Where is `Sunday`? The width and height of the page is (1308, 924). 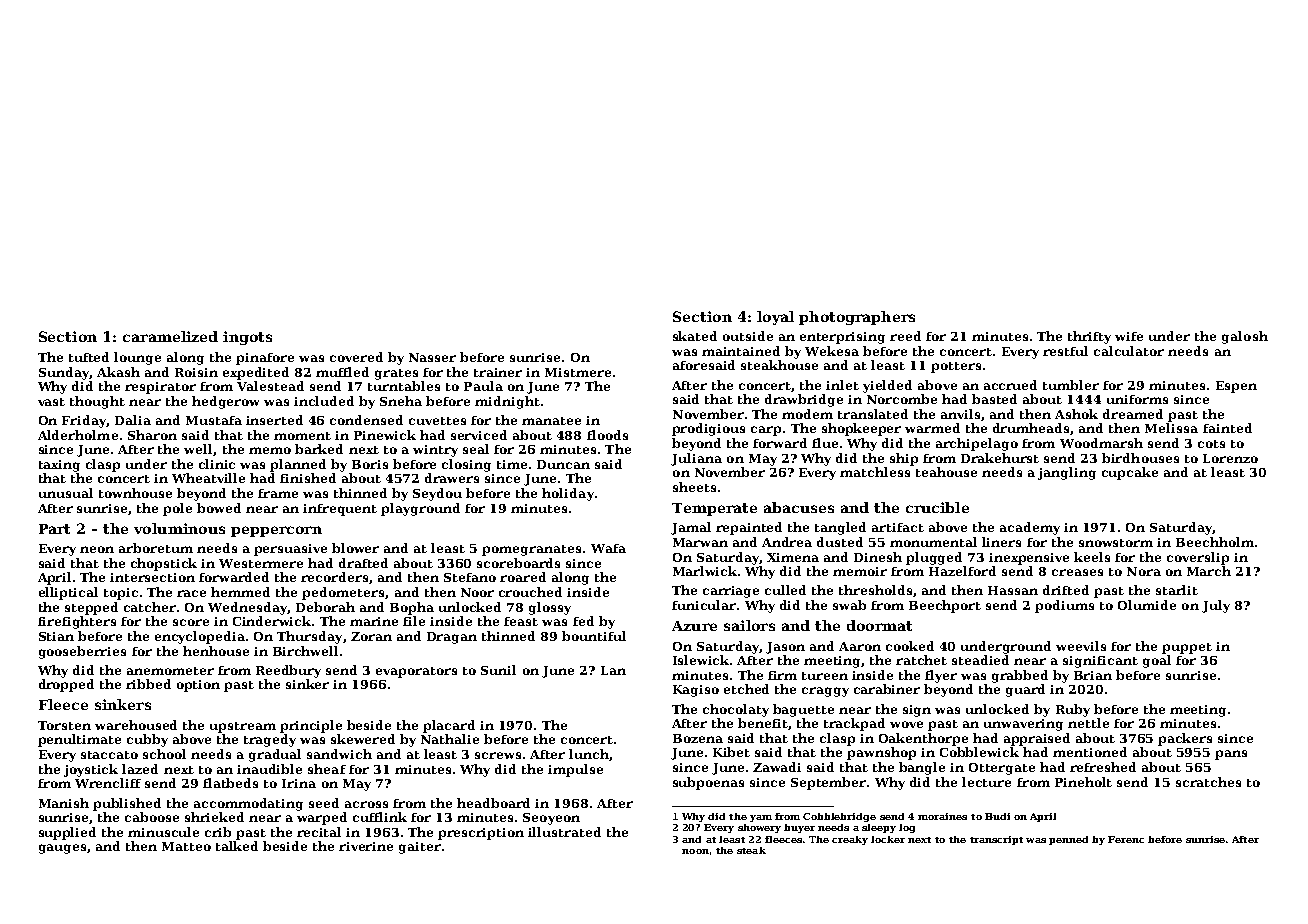
Sunday is located at coordinates (64, 373).
